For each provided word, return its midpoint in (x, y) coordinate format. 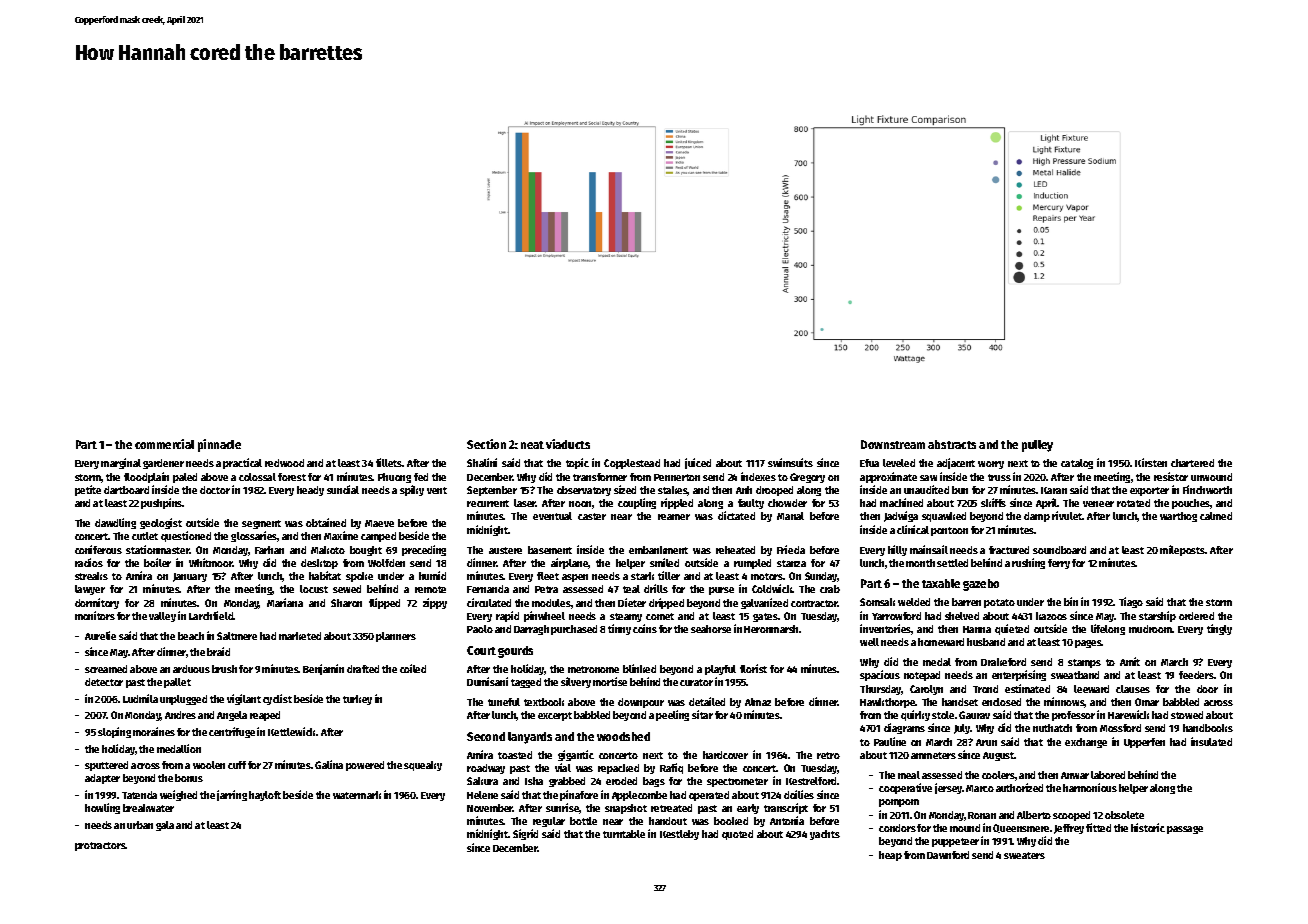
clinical (913, 529)
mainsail (929, 549)
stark (642, 576)
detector (104, 682)
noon (580, 504)
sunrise (563, 808)
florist (753, 668)
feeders (1196, 675)
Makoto (328, 550)
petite (88, 490)
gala (165, 826)
